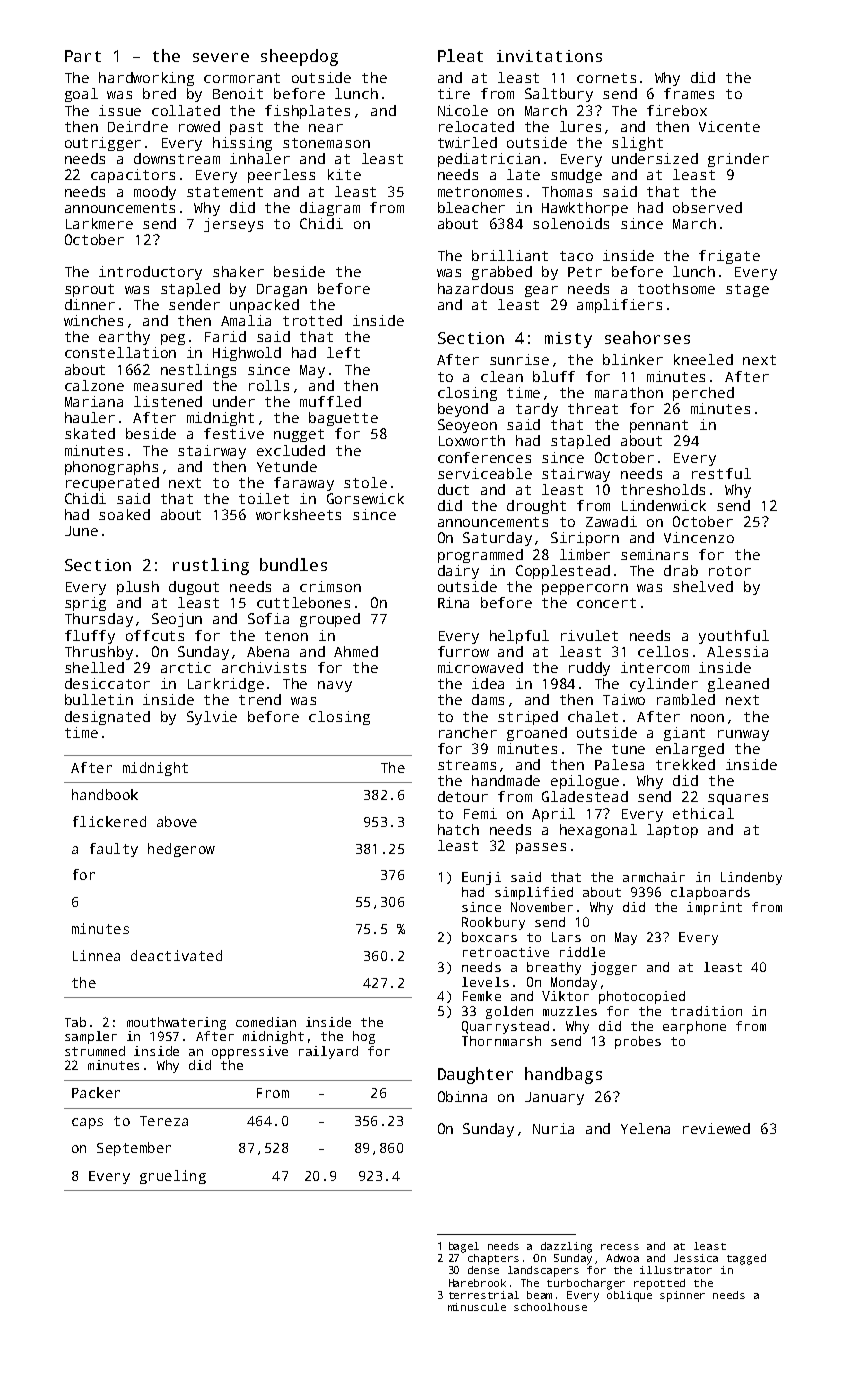  Describe the element at coordinates (343, 352) in the screenshot. I see `left` at that location.
